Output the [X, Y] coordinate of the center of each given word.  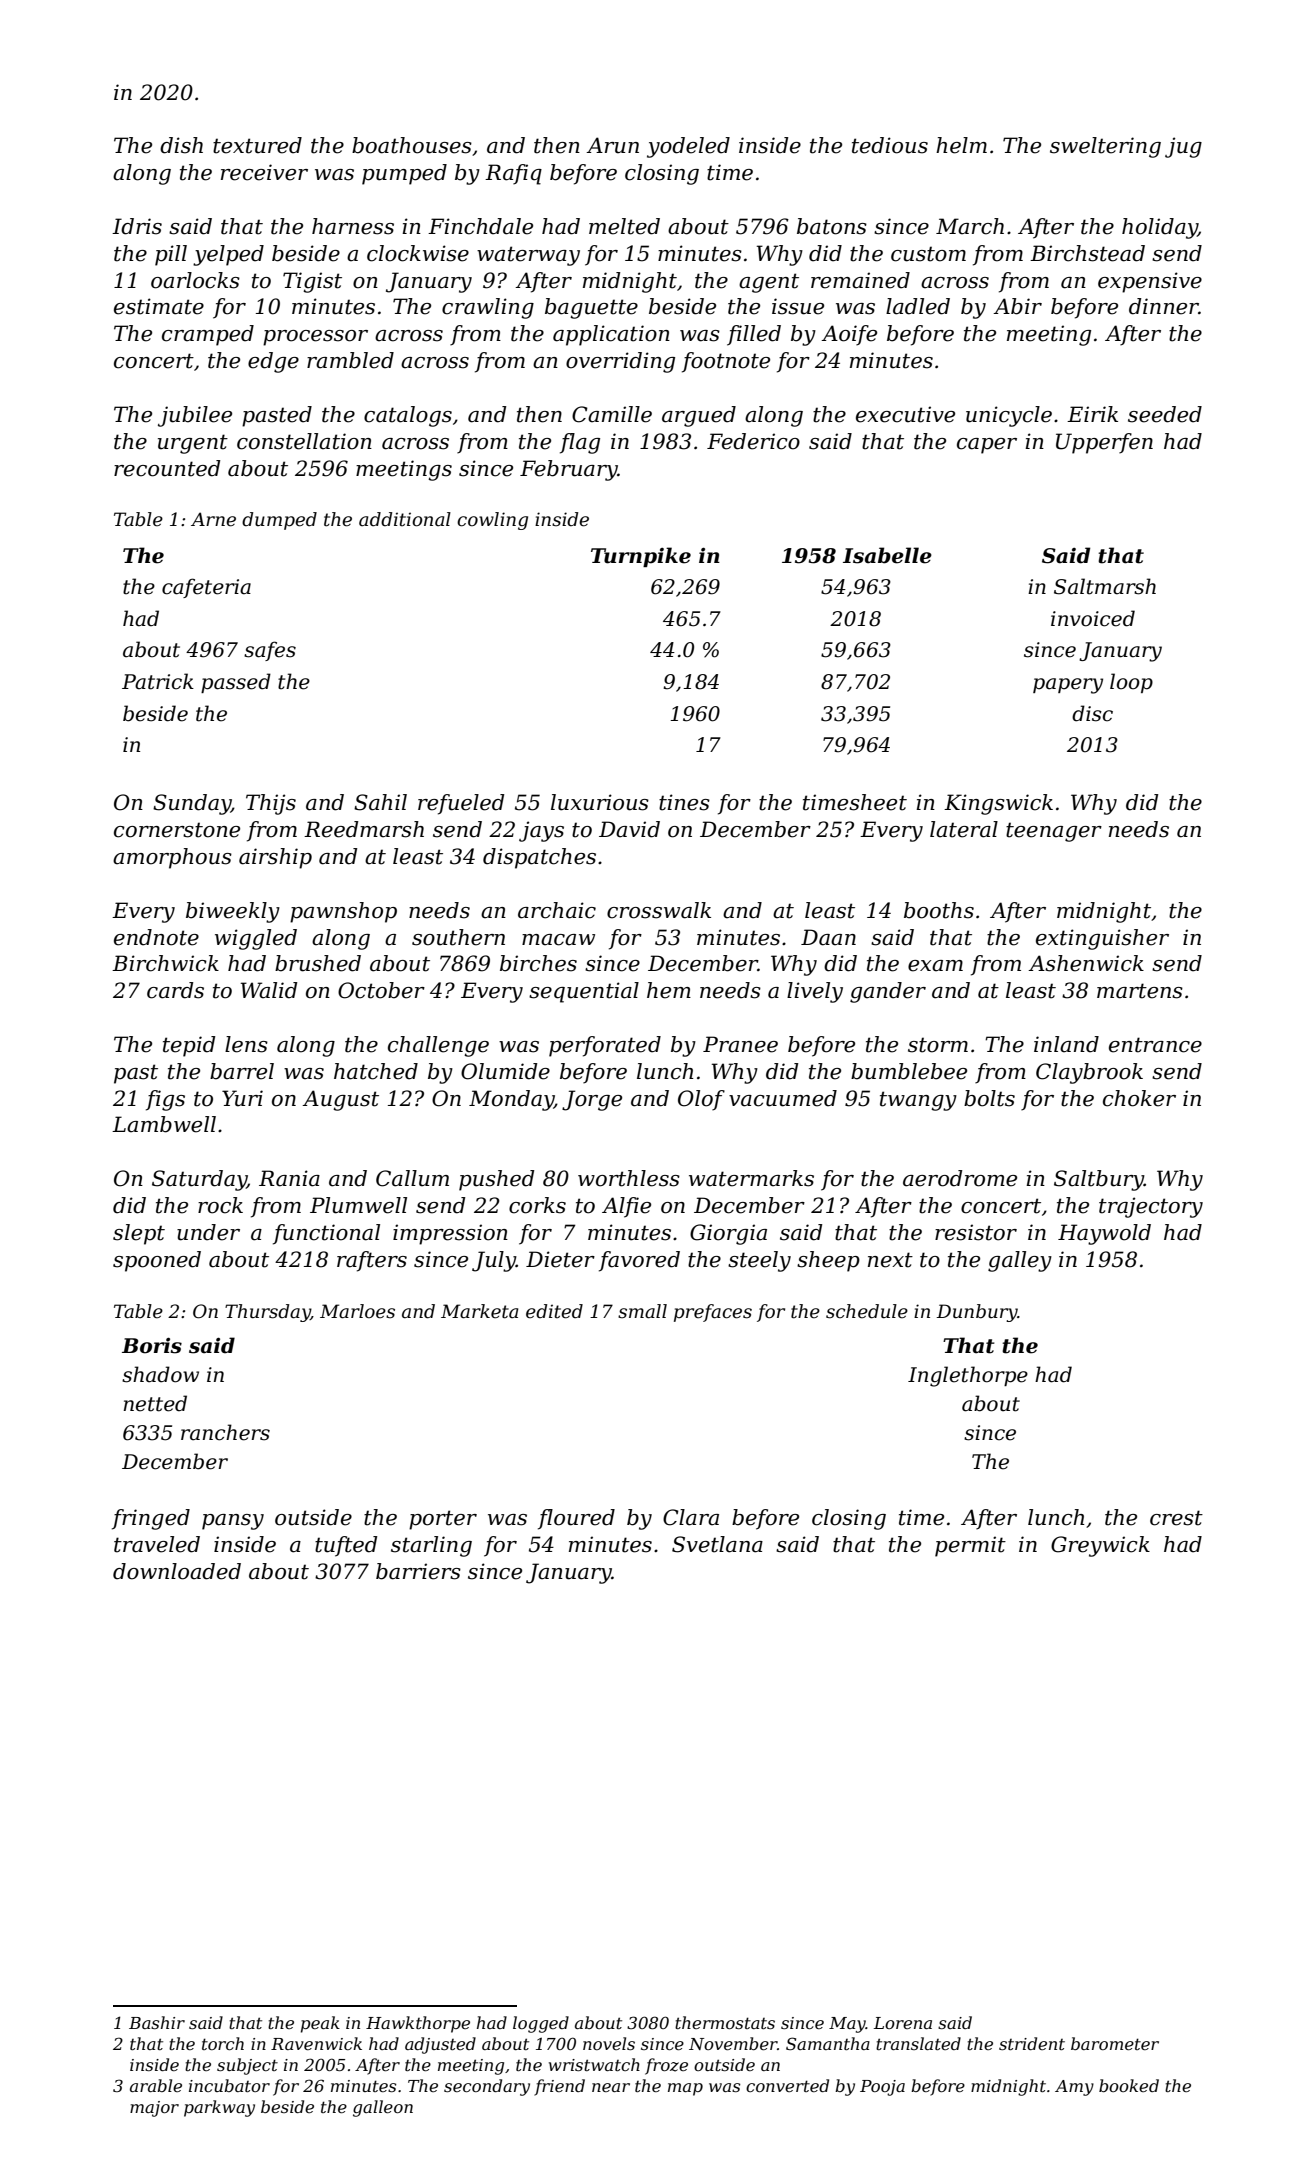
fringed [151, 1519]
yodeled [688, 147]
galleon [383, 2108]
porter [443, 1520]
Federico [753, 441]
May [847, 2025]
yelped [228, 255]
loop [1131, 683]
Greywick [1100, 1546]
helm [961, 145]
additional [405, 519]
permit [970, 1546]
